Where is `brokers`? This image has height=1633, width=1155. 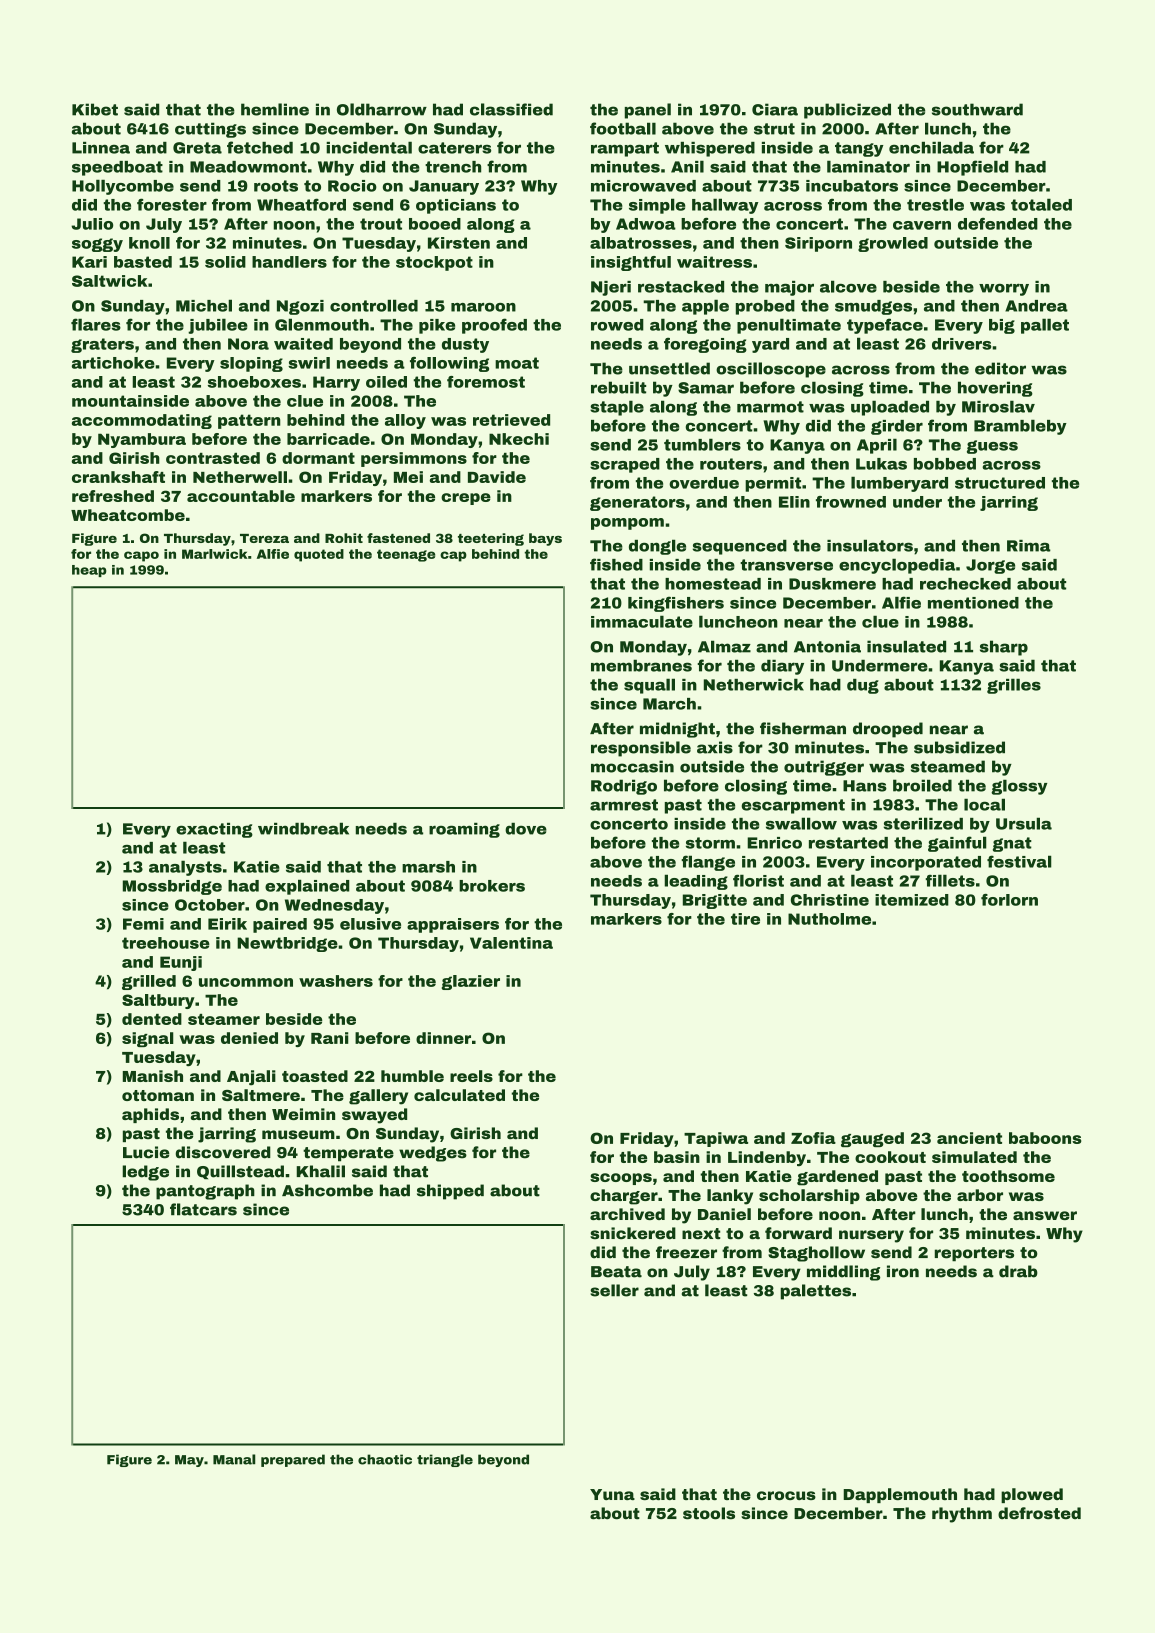 brokers is located at coordinates (492, 886).
